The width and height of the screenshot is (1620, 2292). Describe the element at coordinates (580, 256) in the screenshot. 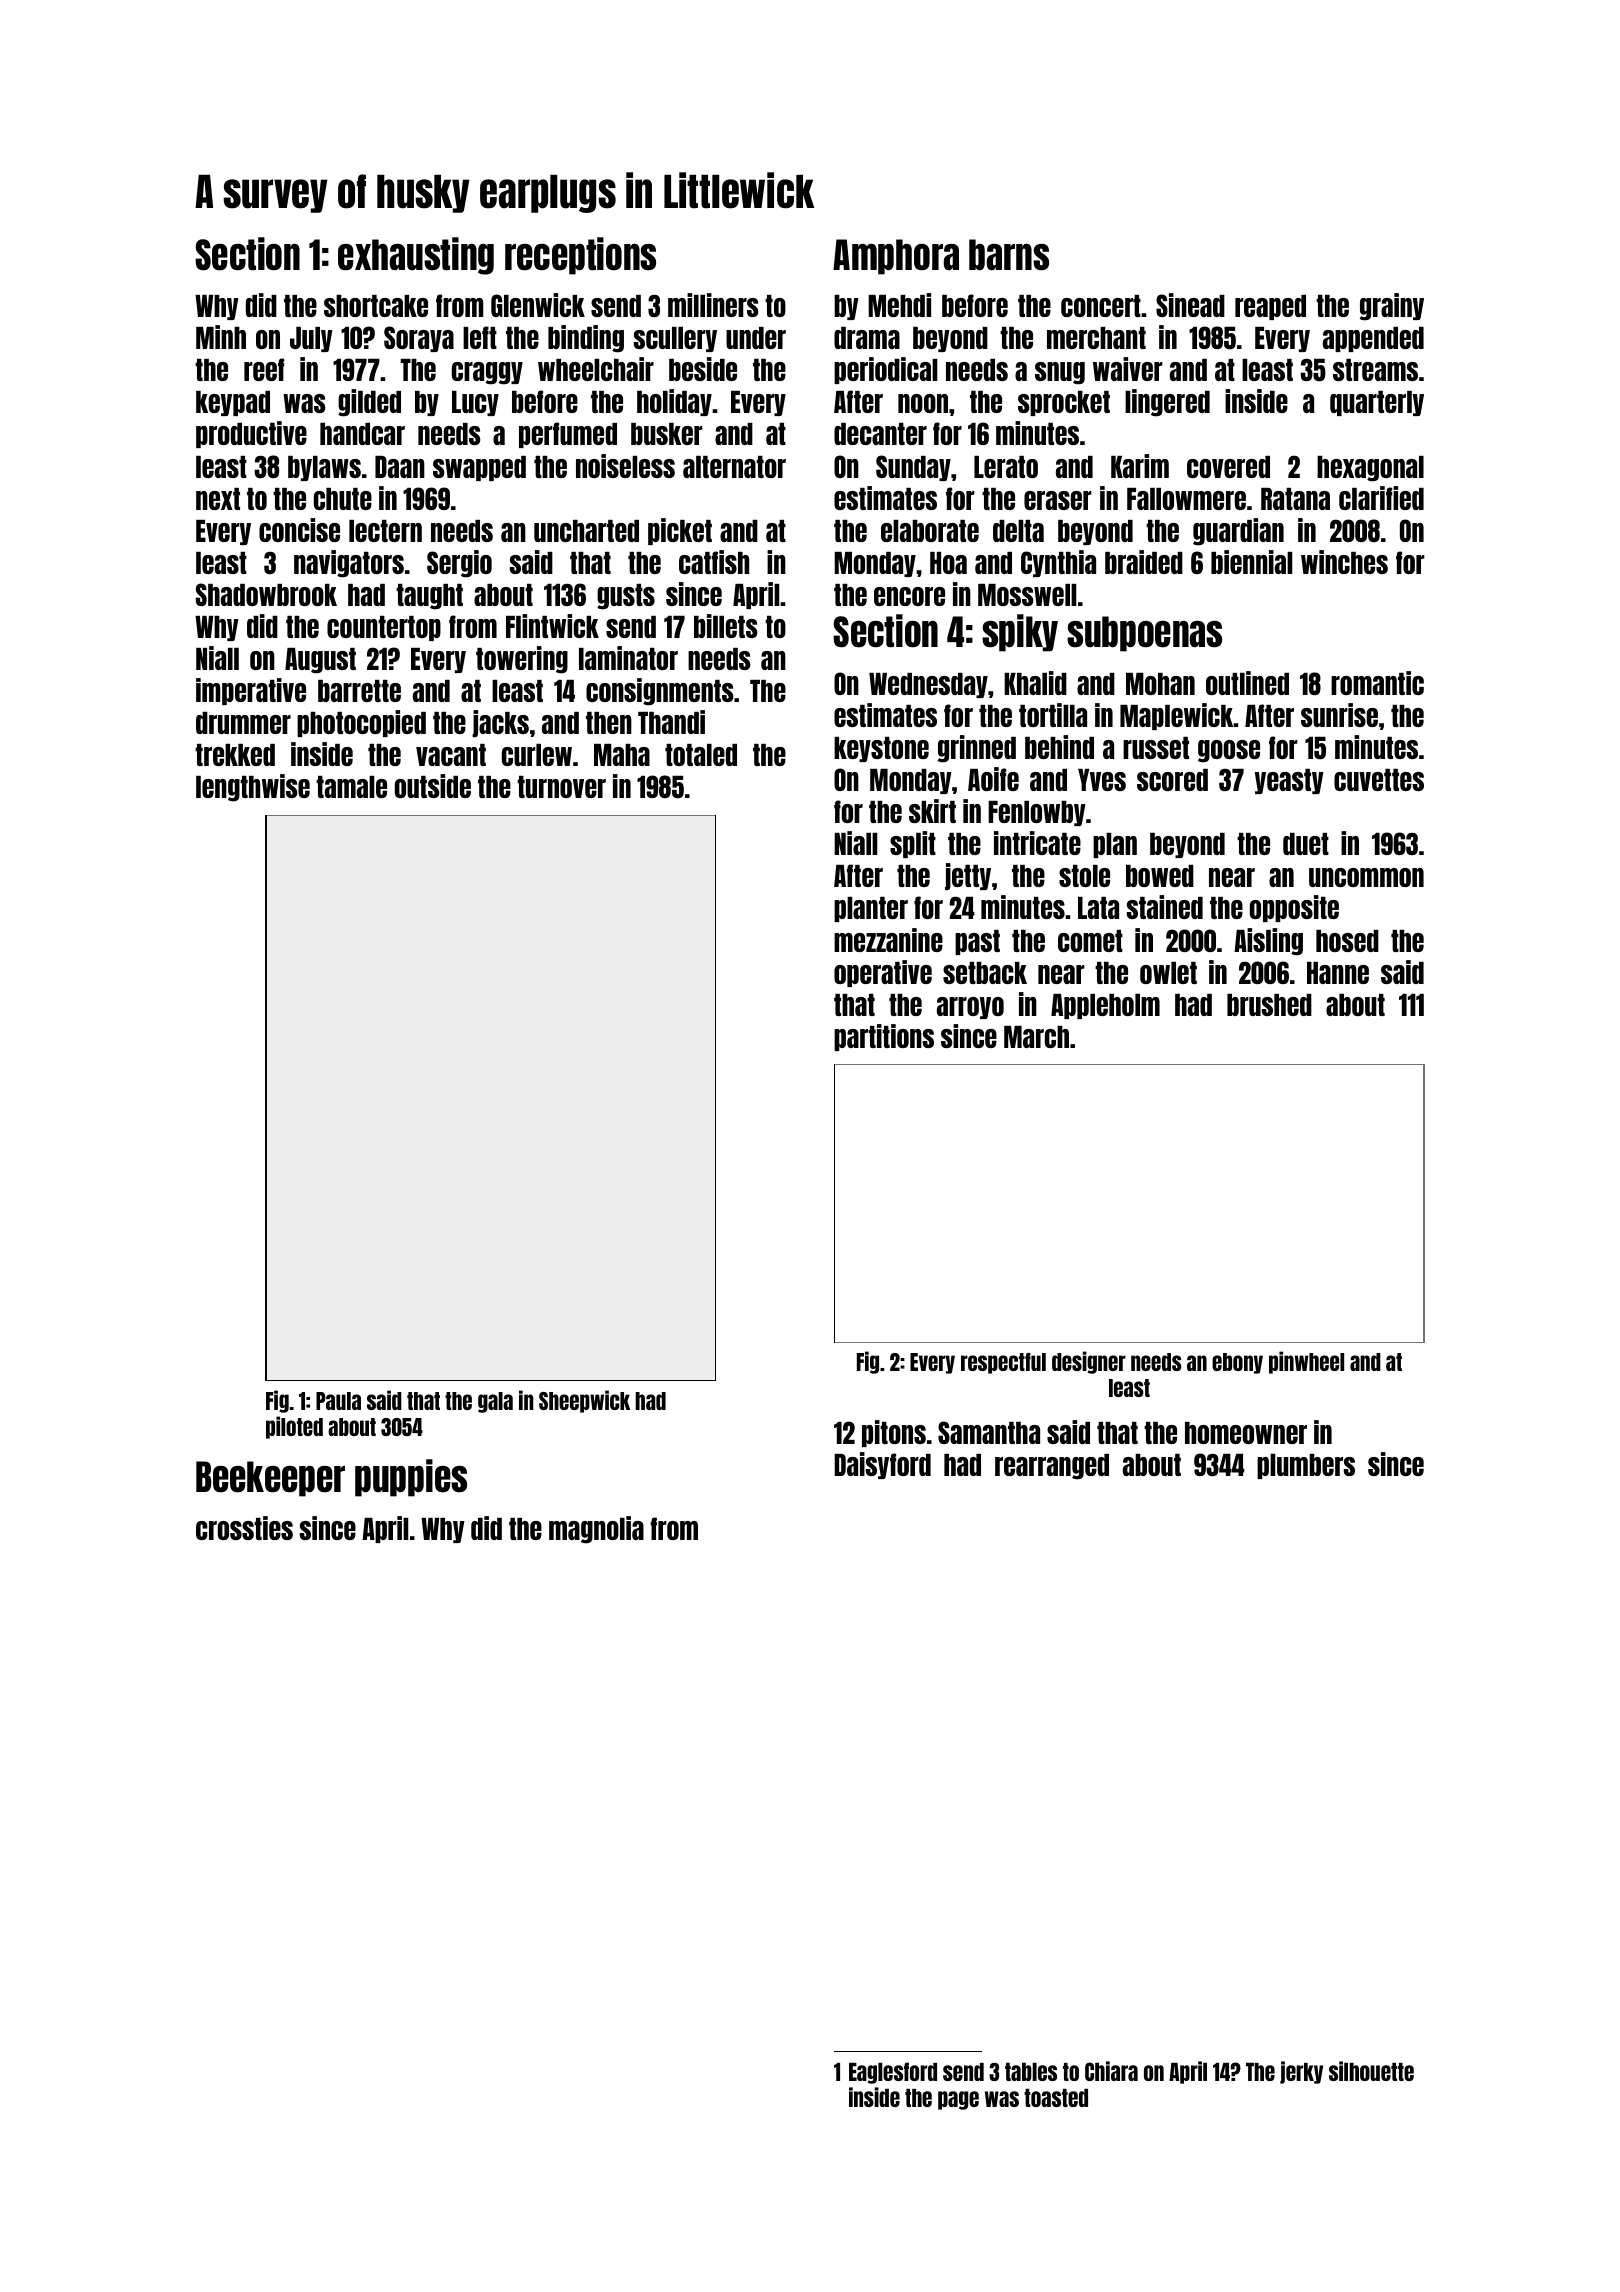

I see `receptions` at that location.
